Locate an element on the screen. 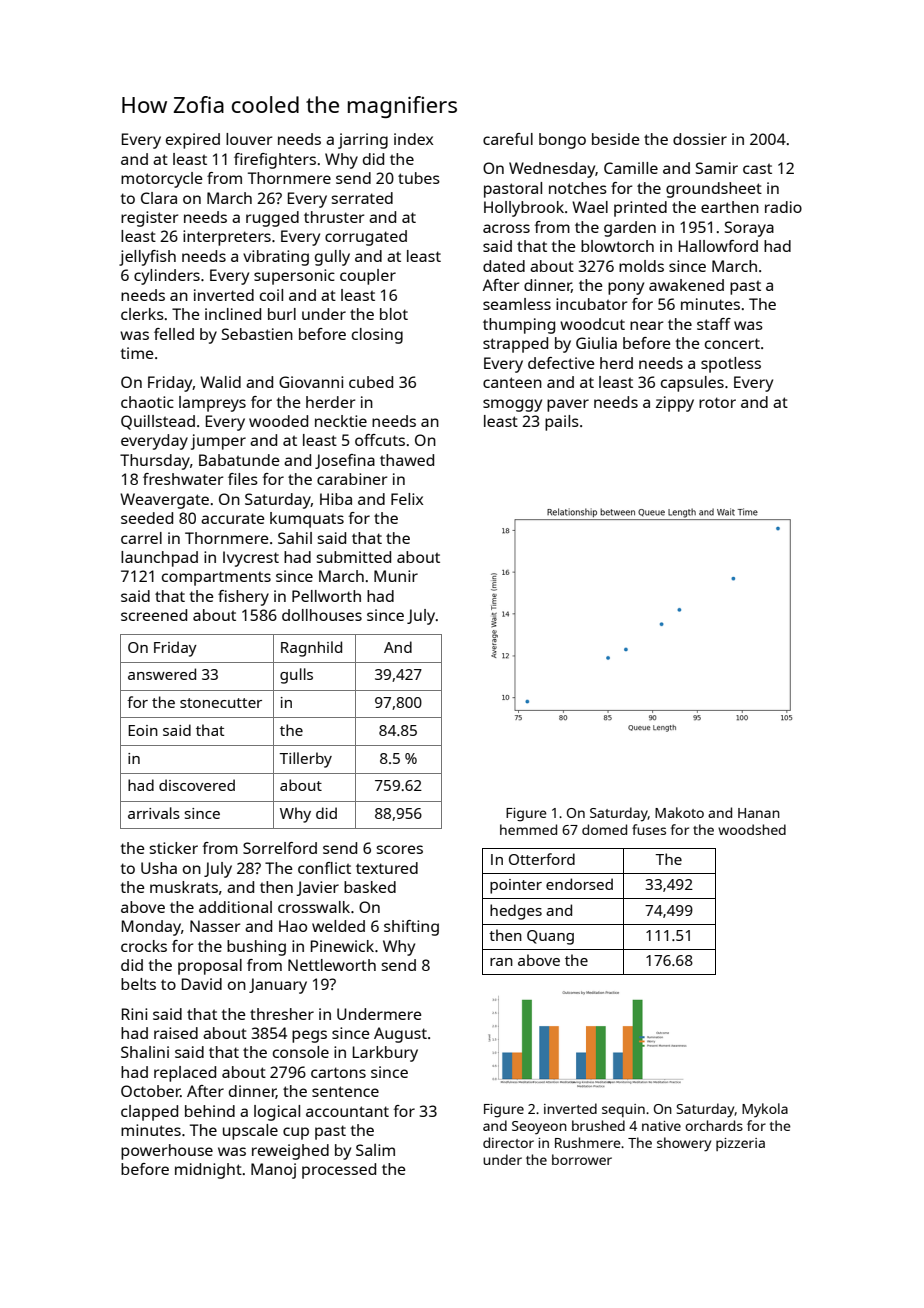 Image resolution: width=924 pixels, height=1308 pixels. muskrats is located at coordinates (184, 887).
